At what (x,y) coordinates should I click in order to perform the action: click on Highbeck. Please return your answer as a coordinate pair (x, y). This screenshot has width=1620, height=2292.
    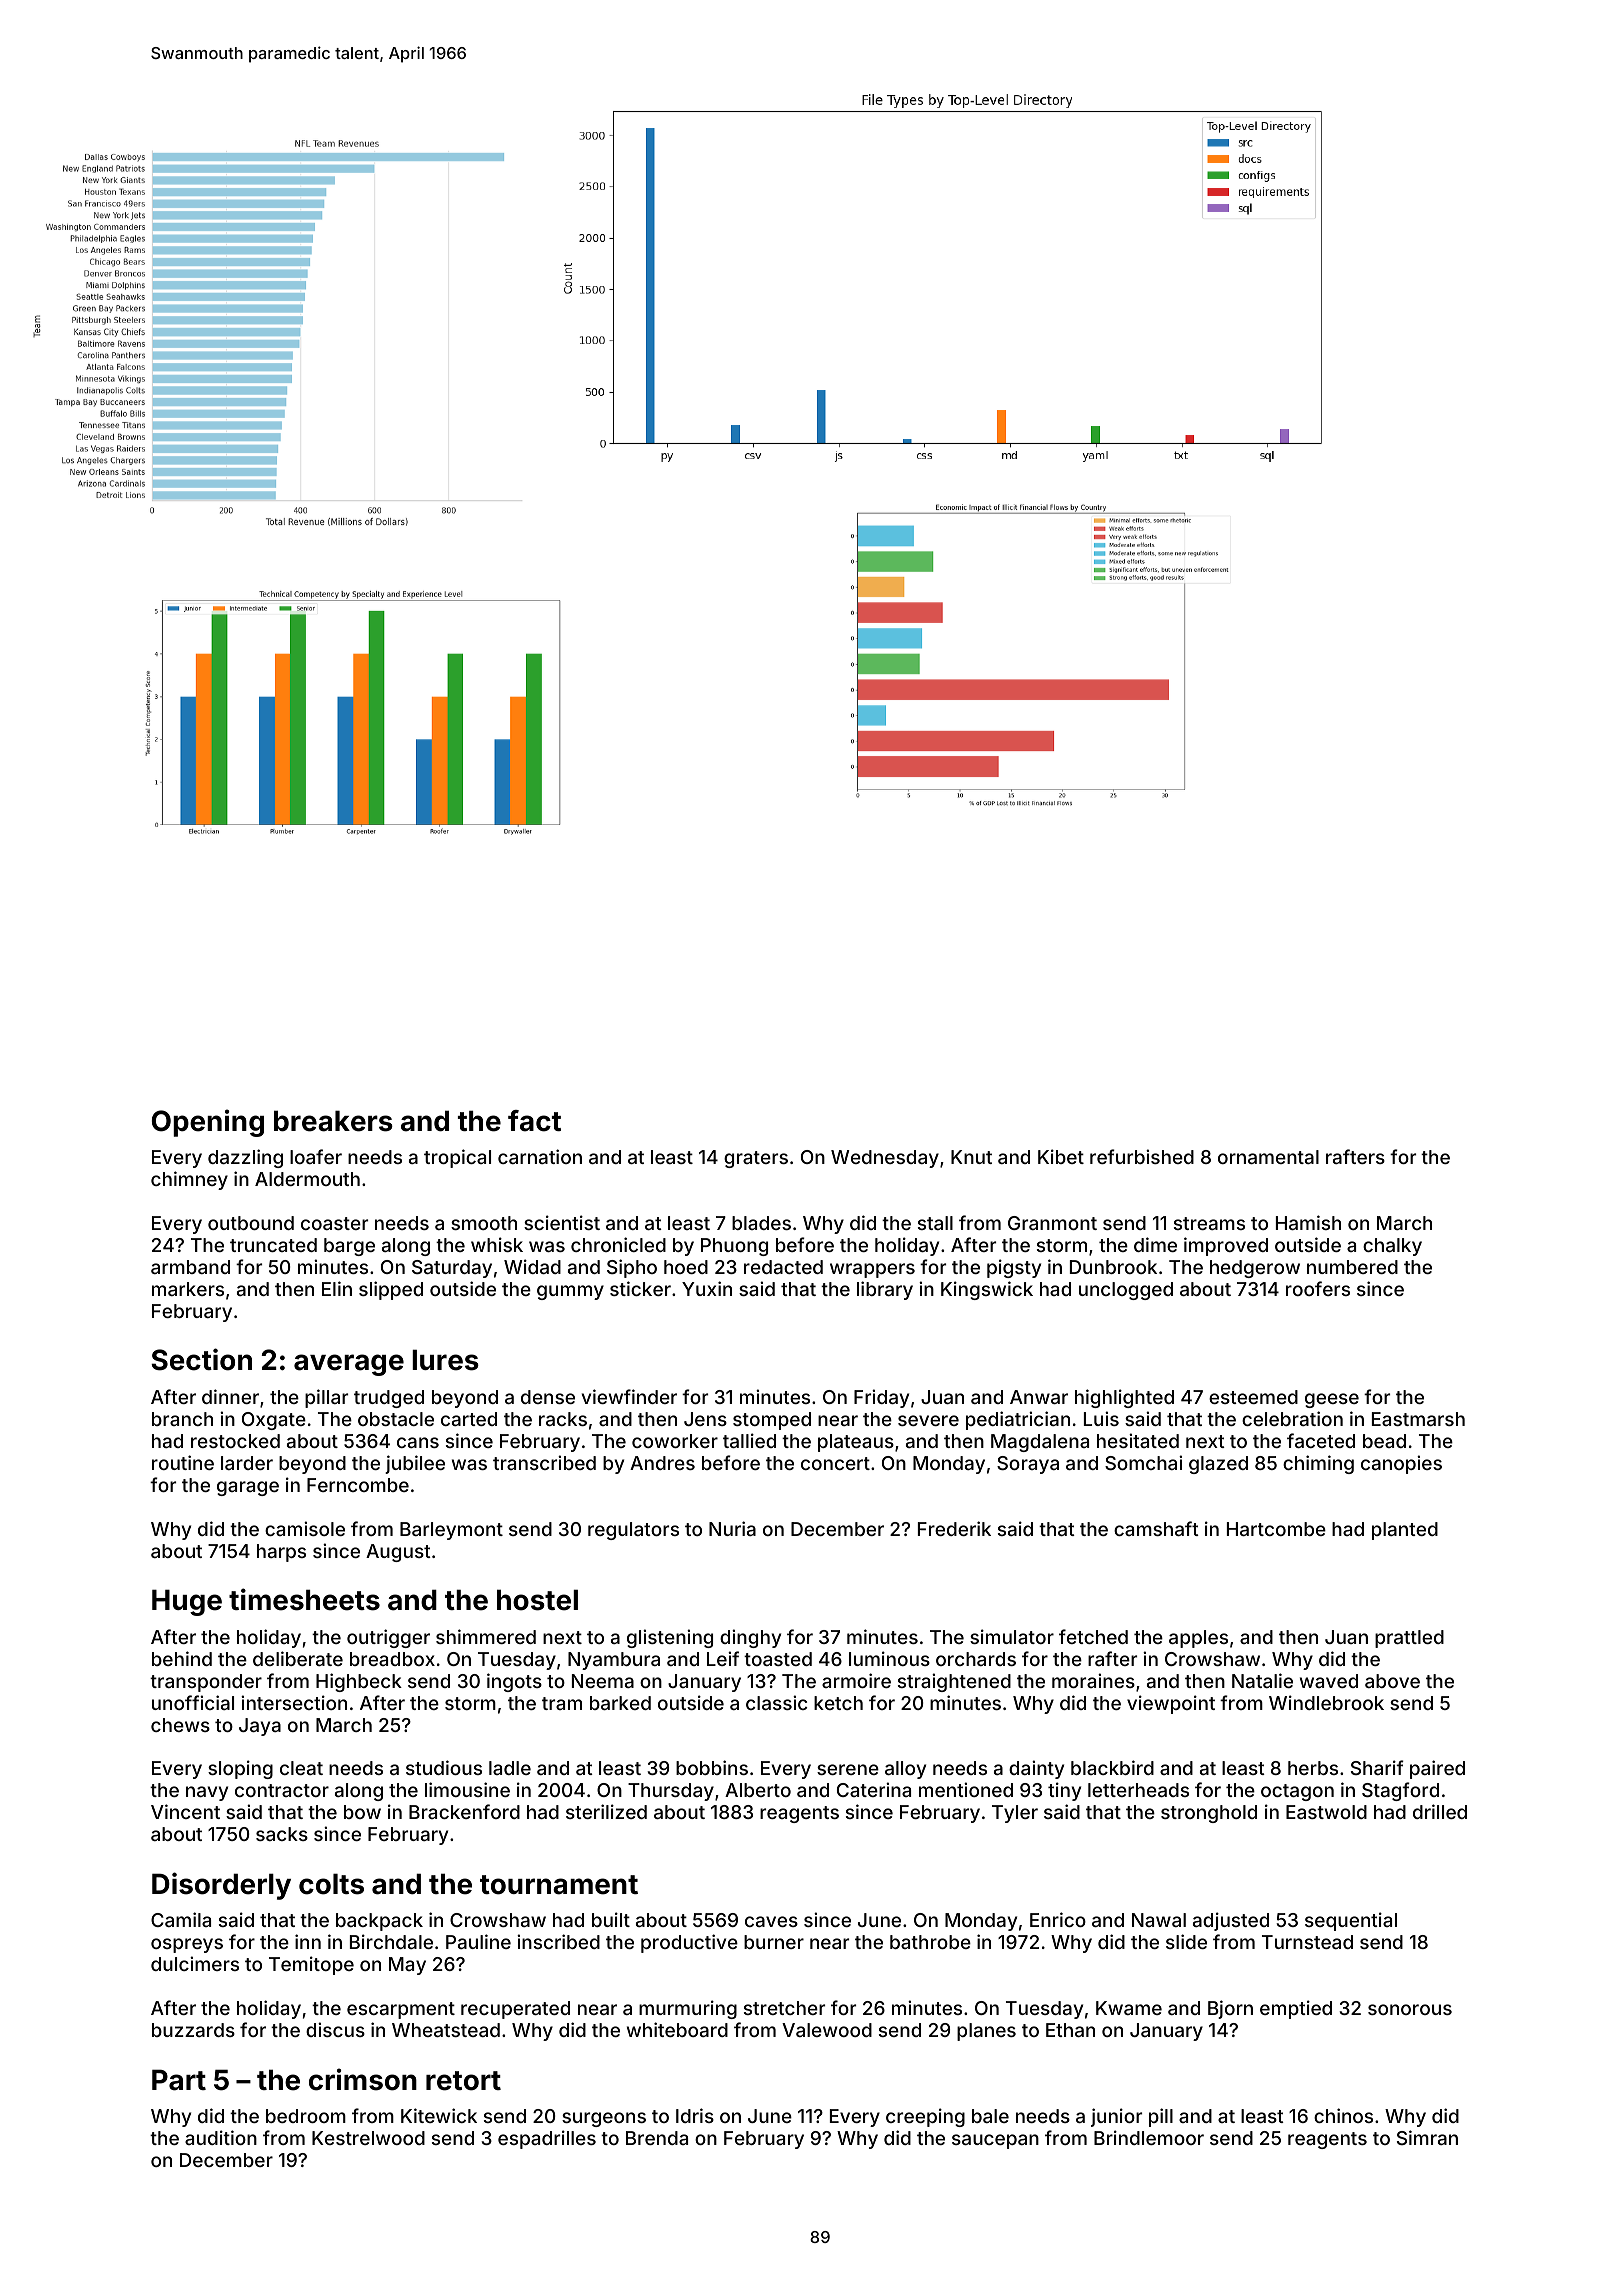
    Looking at the image, I should click on (359, 1682).
